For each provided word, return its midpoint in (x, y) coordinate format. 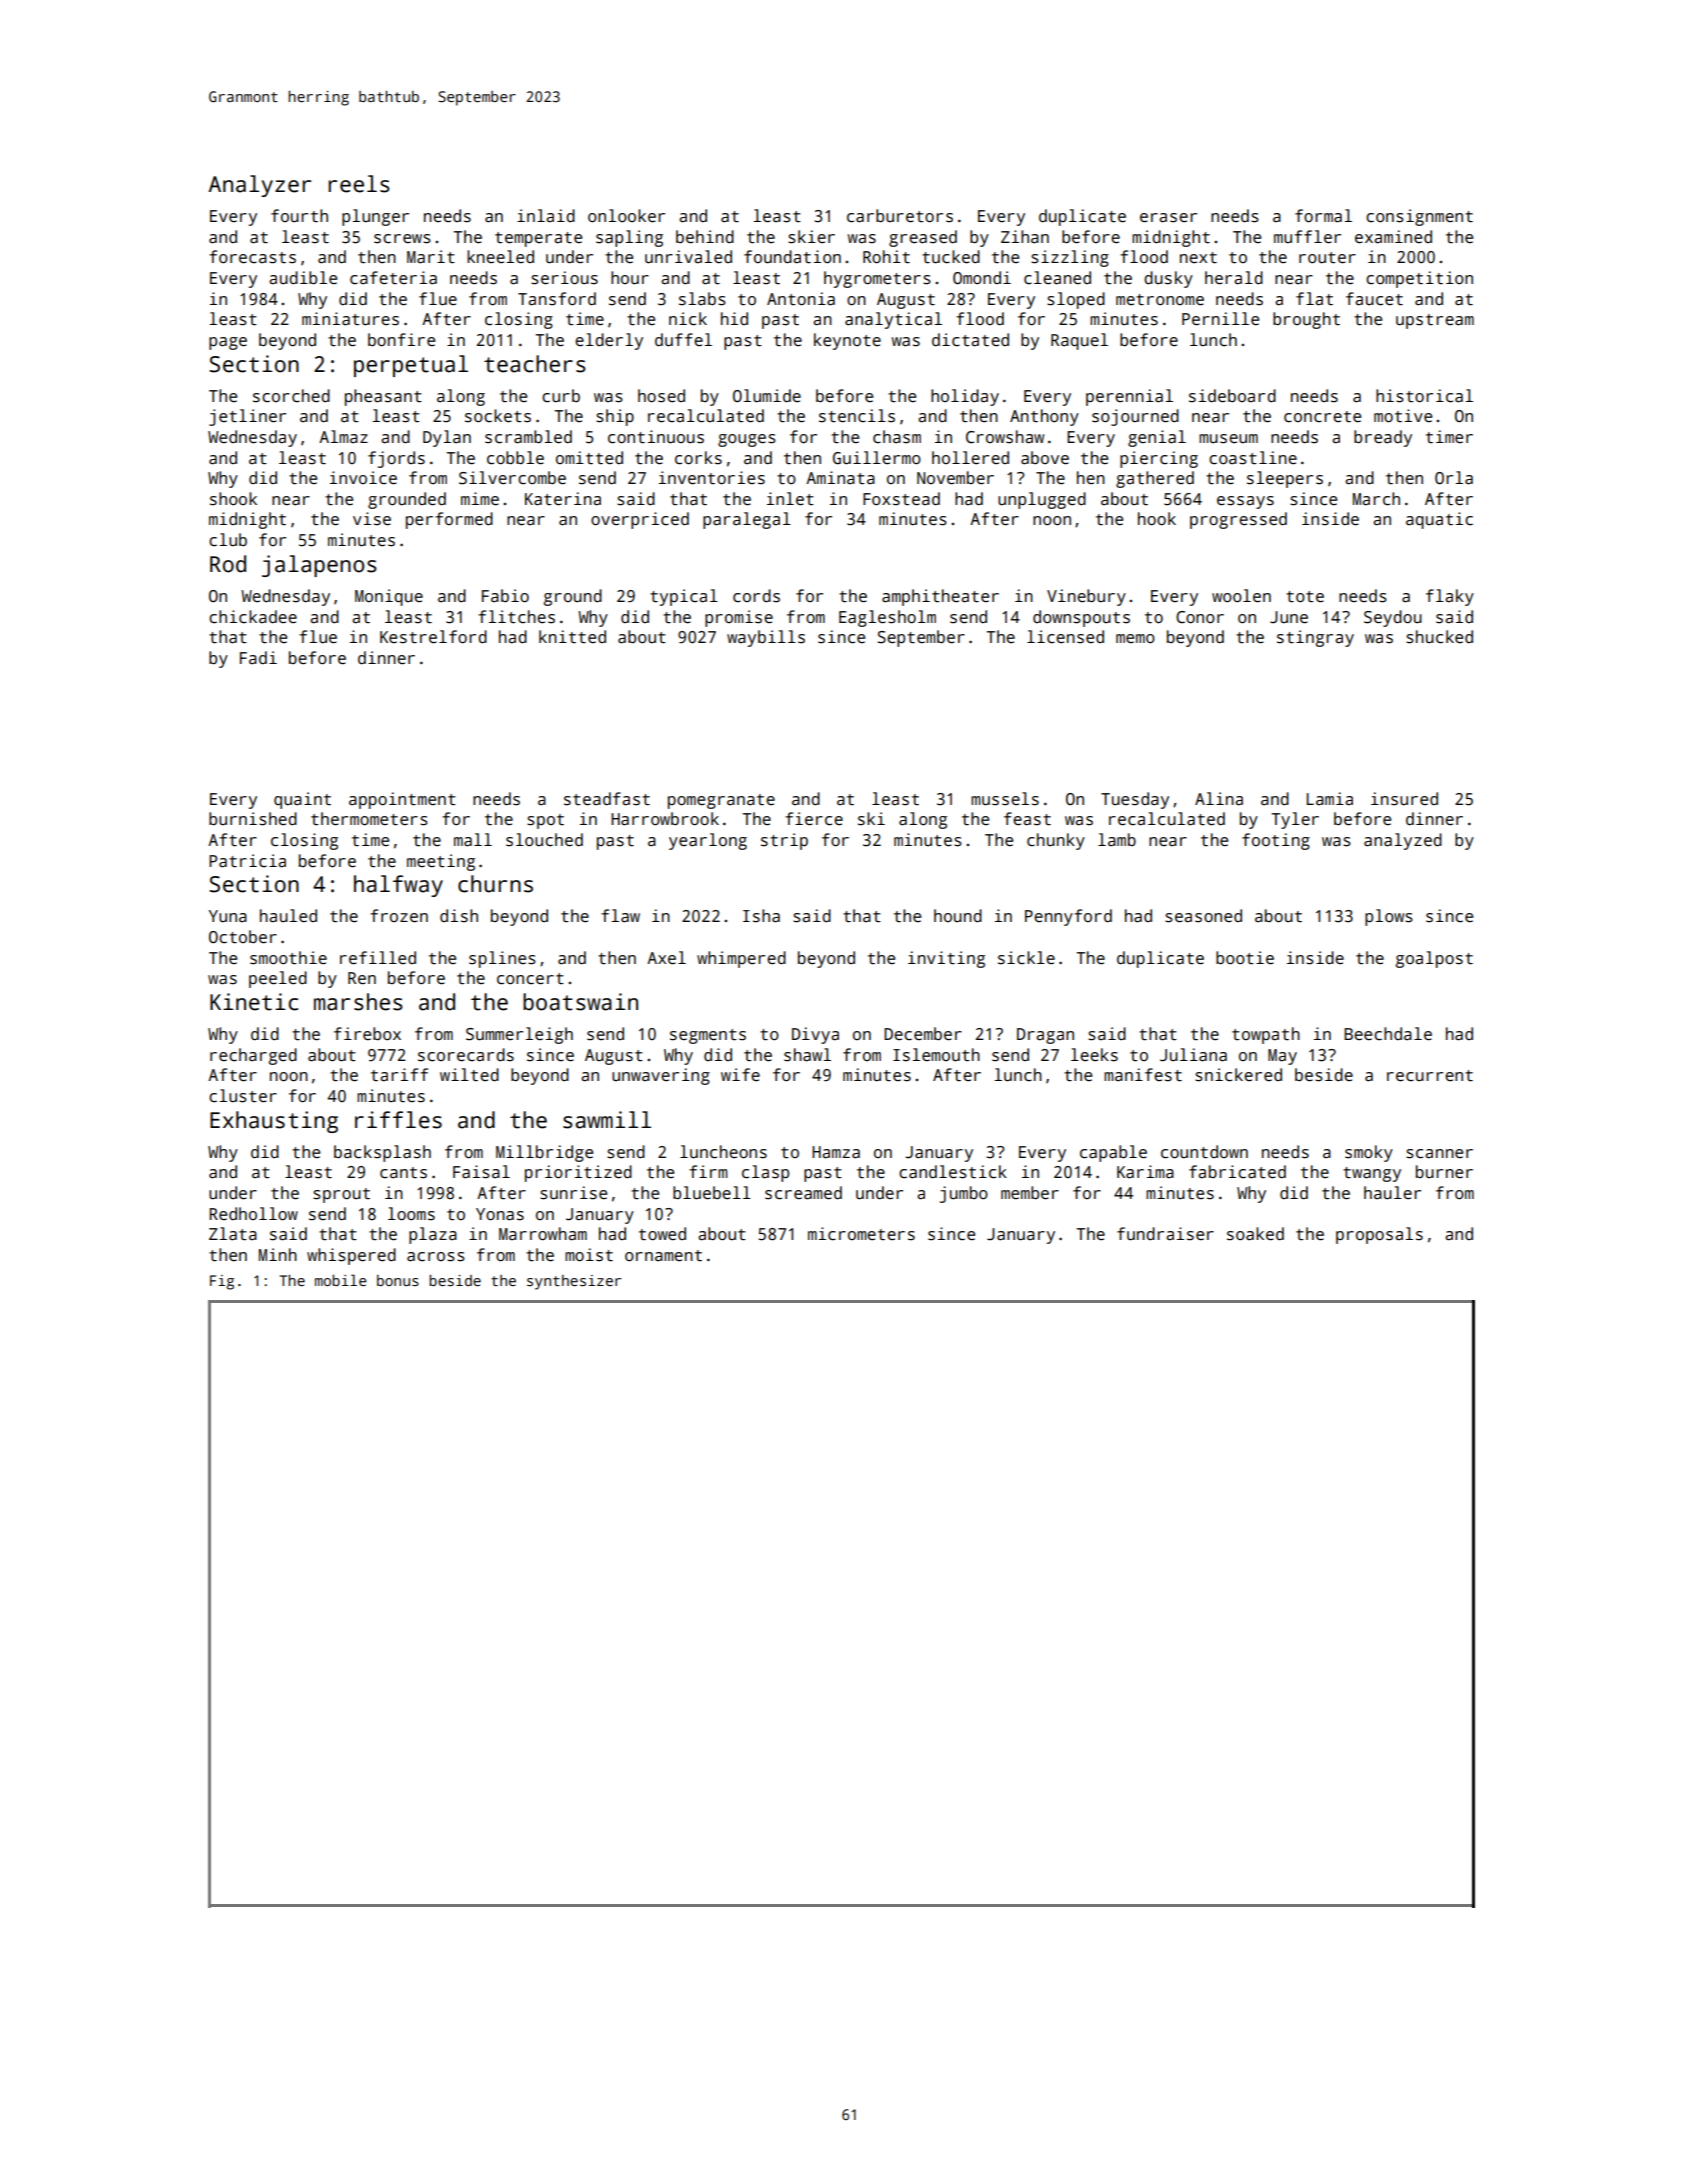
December (923, 1034)
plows (1389, 917)
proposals (1379, 1235)
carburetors (900, 216)
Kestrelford (433, 637)
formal (1323, 216)
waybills (766, 638)
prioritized (578, 1173)
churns (495, 884)
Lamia (1330, 799)
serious (564, 278)
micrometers (861, 1234)
